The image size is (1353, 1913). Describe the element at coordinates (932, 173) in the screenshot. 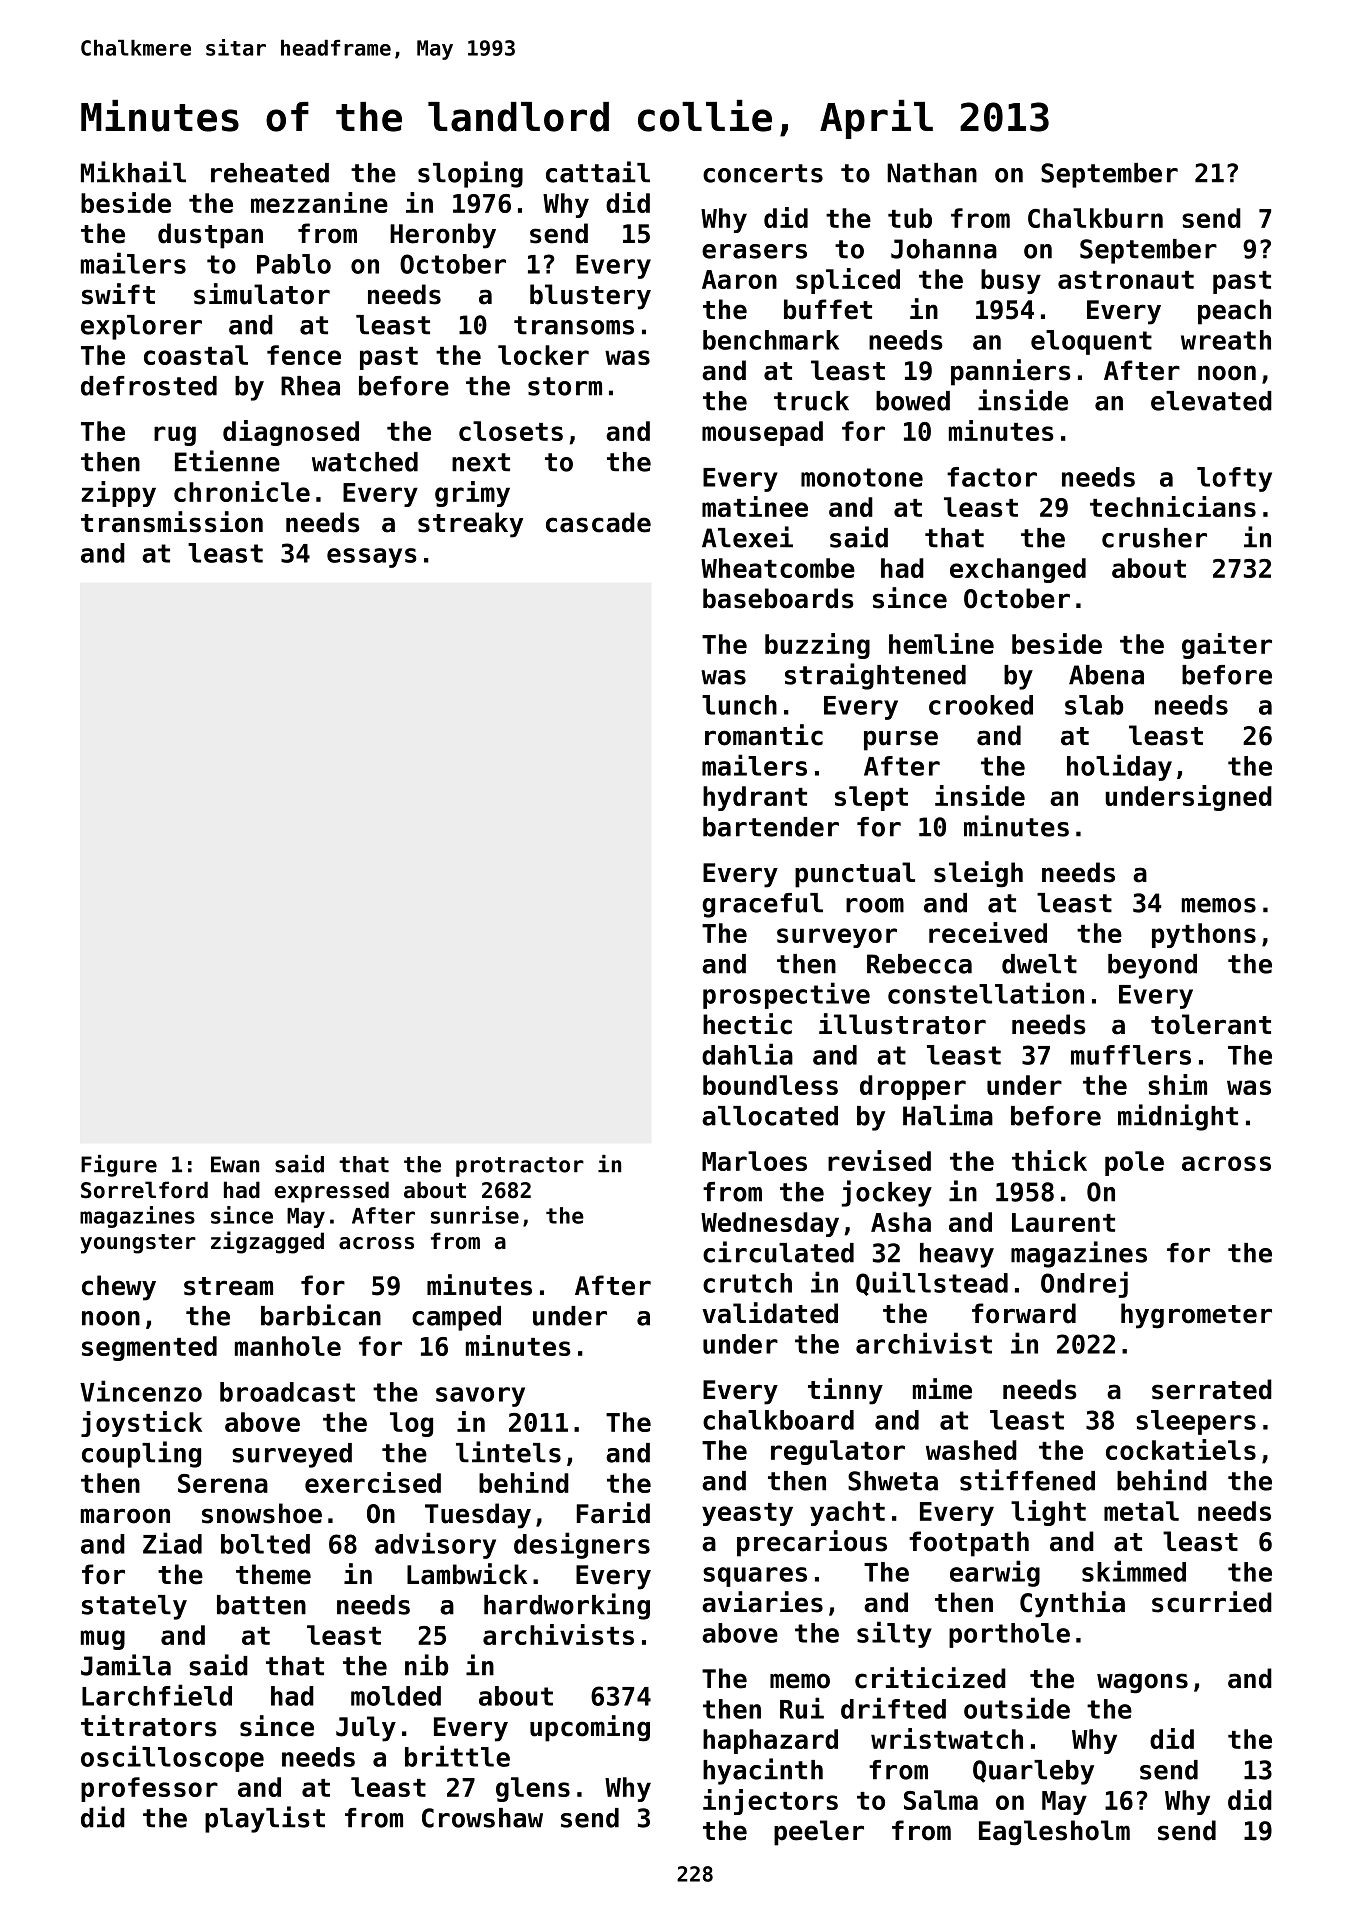

I see `Nathan` at that location.
